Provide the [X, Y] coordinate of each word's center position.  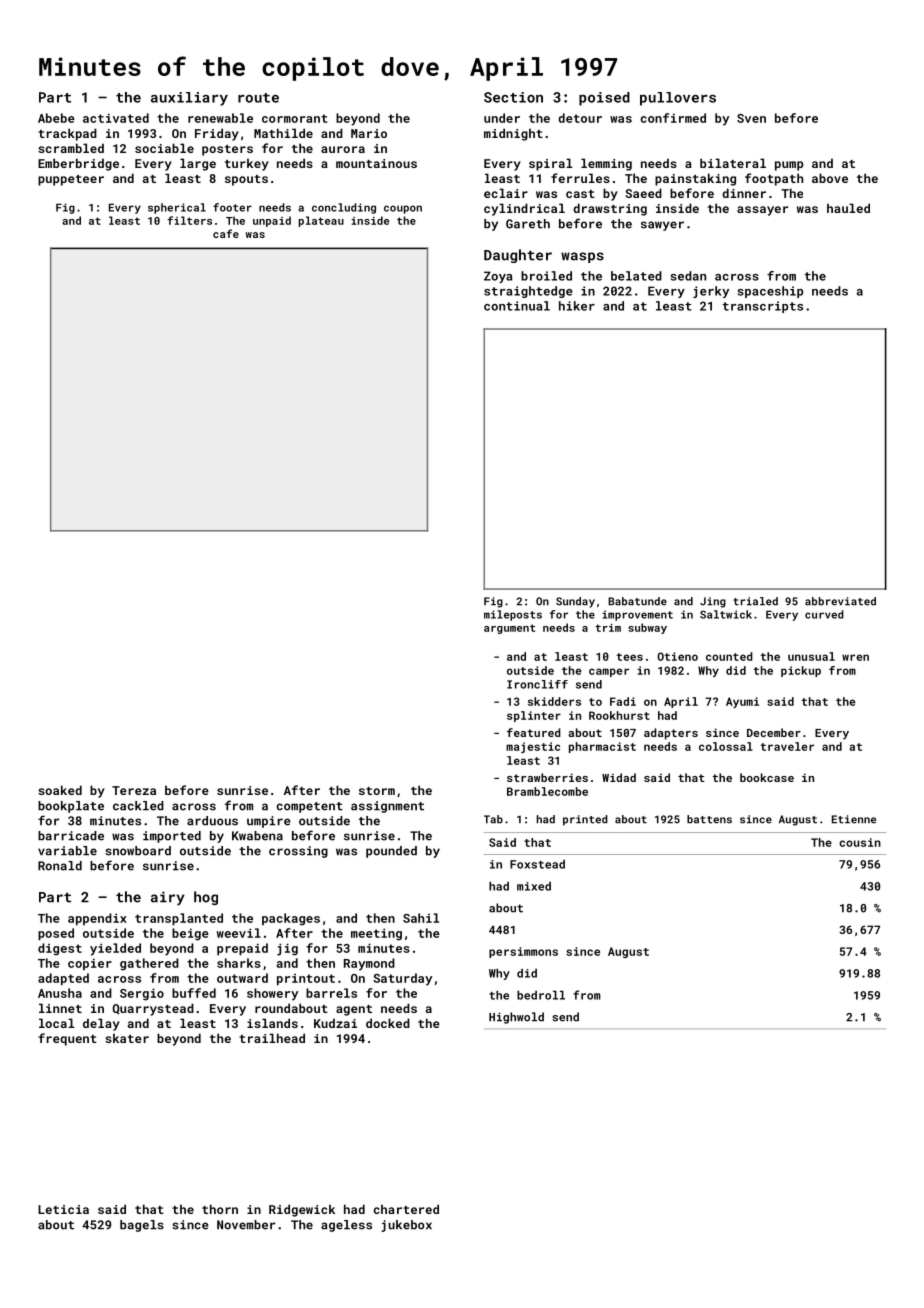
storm [377, 791]
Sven [751, 118]
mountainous [376, 163]
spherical [177, 208]
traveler [787, 746]
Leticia [63, 1209]
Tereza [134, 790]
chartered [406, 1209]
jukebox [406, 1226]
